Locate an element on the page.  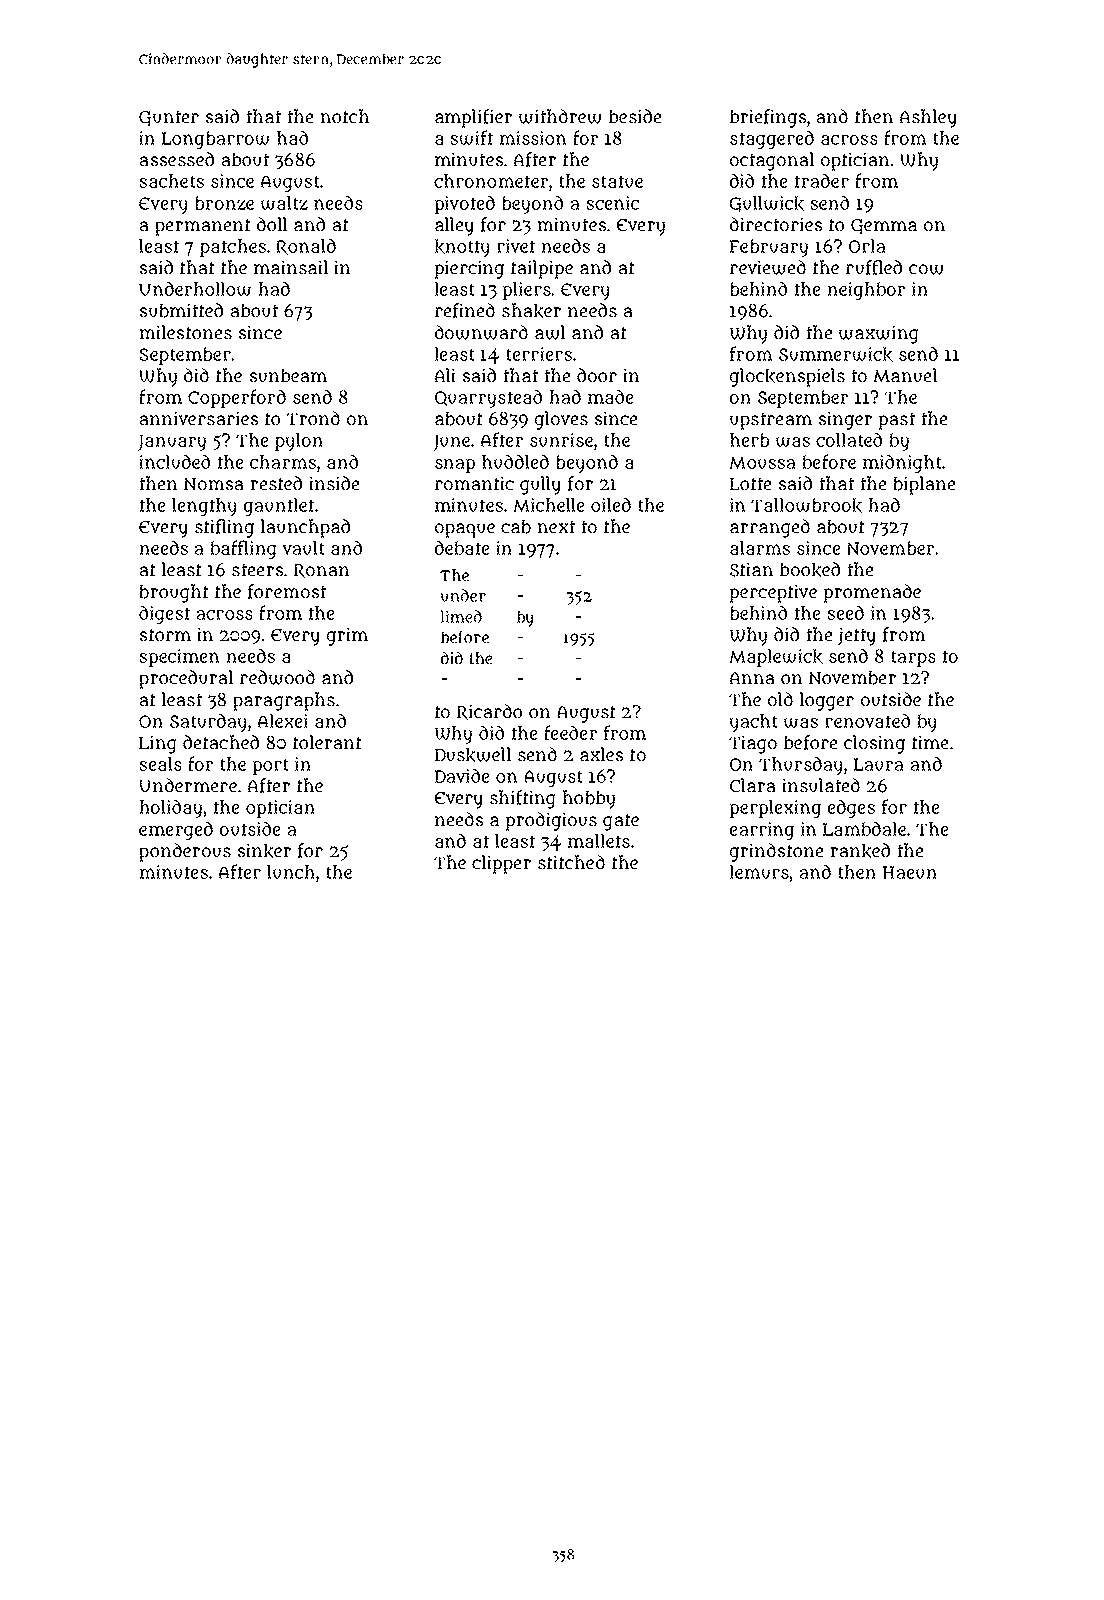
amplifier is located at coordinates (473, 118).
